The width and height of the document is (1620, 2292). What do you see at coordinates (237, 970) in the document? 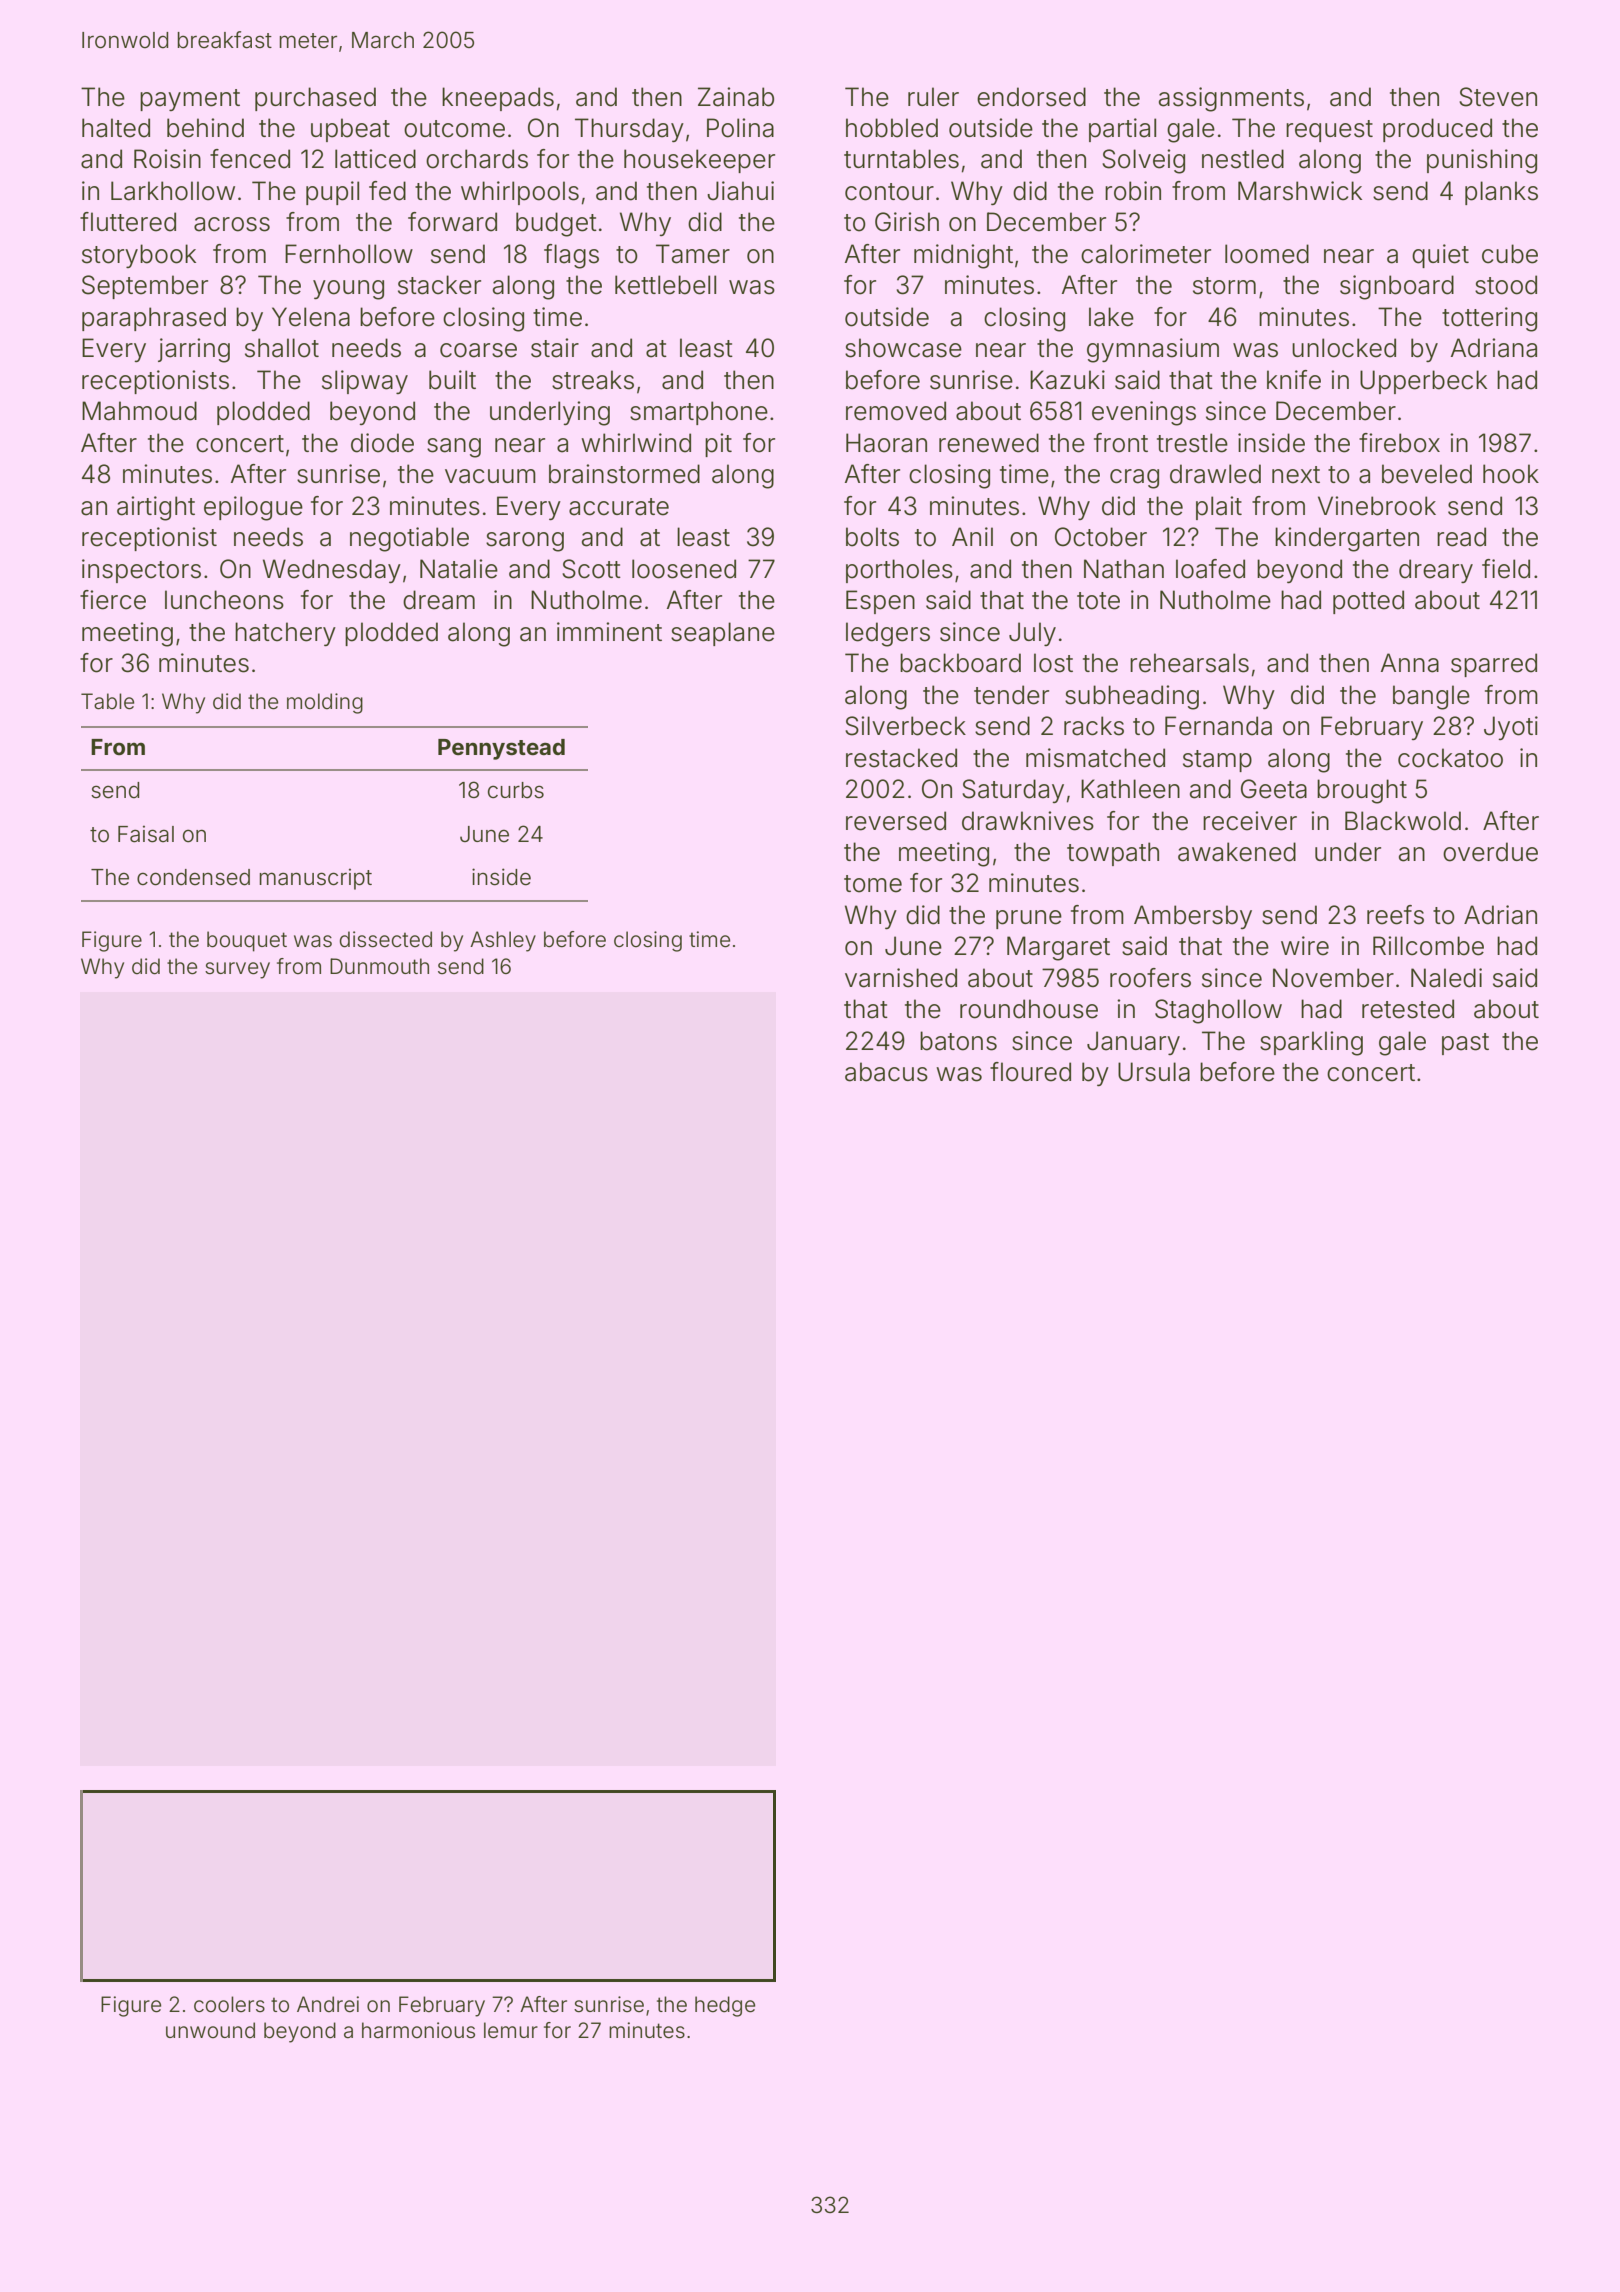
I see `survey` at bounding box center [237, 970].
